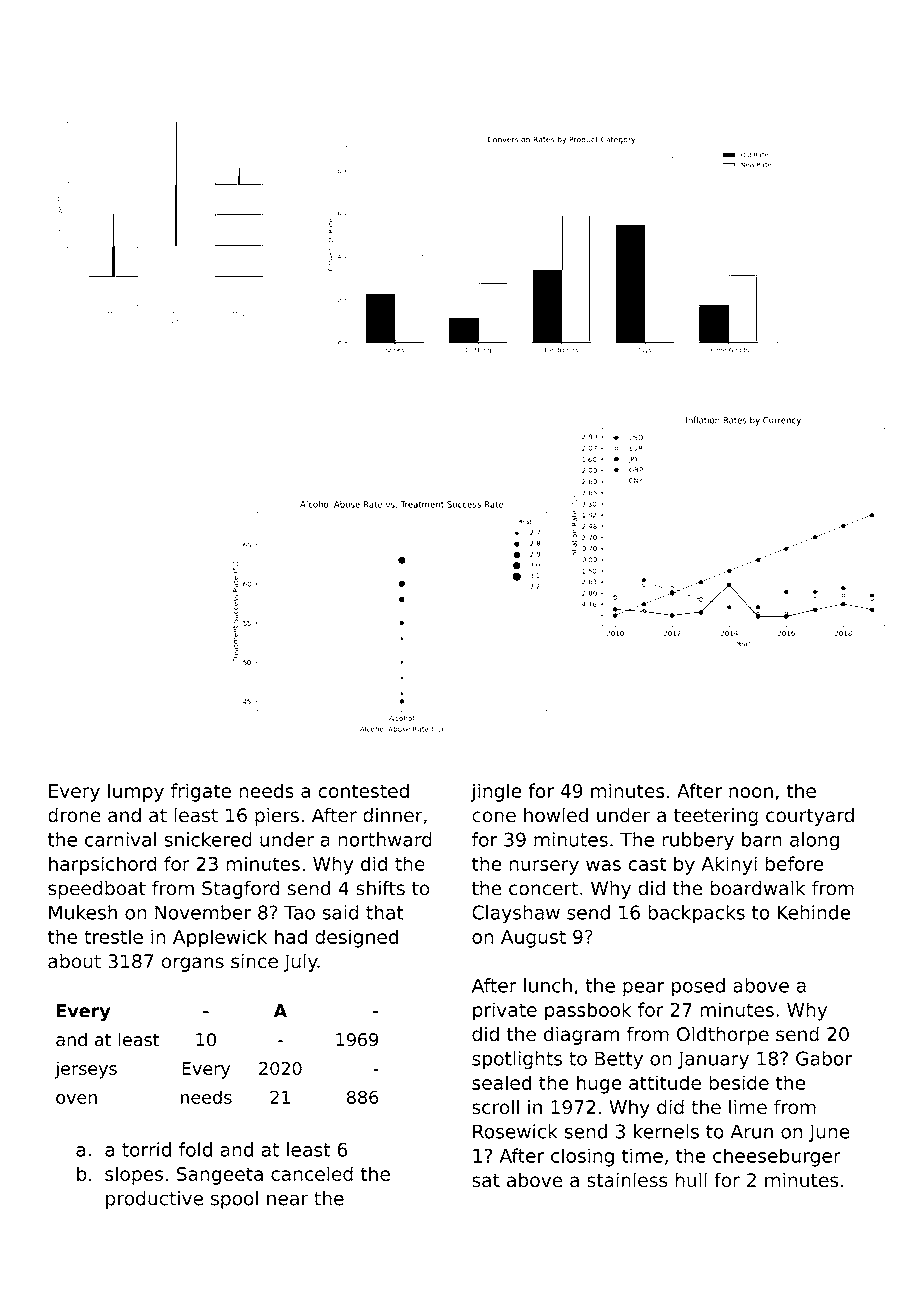 Image resolution: width=908 pixels, height=1316 pixels. I want to click on trestle, so click(113, 936).
